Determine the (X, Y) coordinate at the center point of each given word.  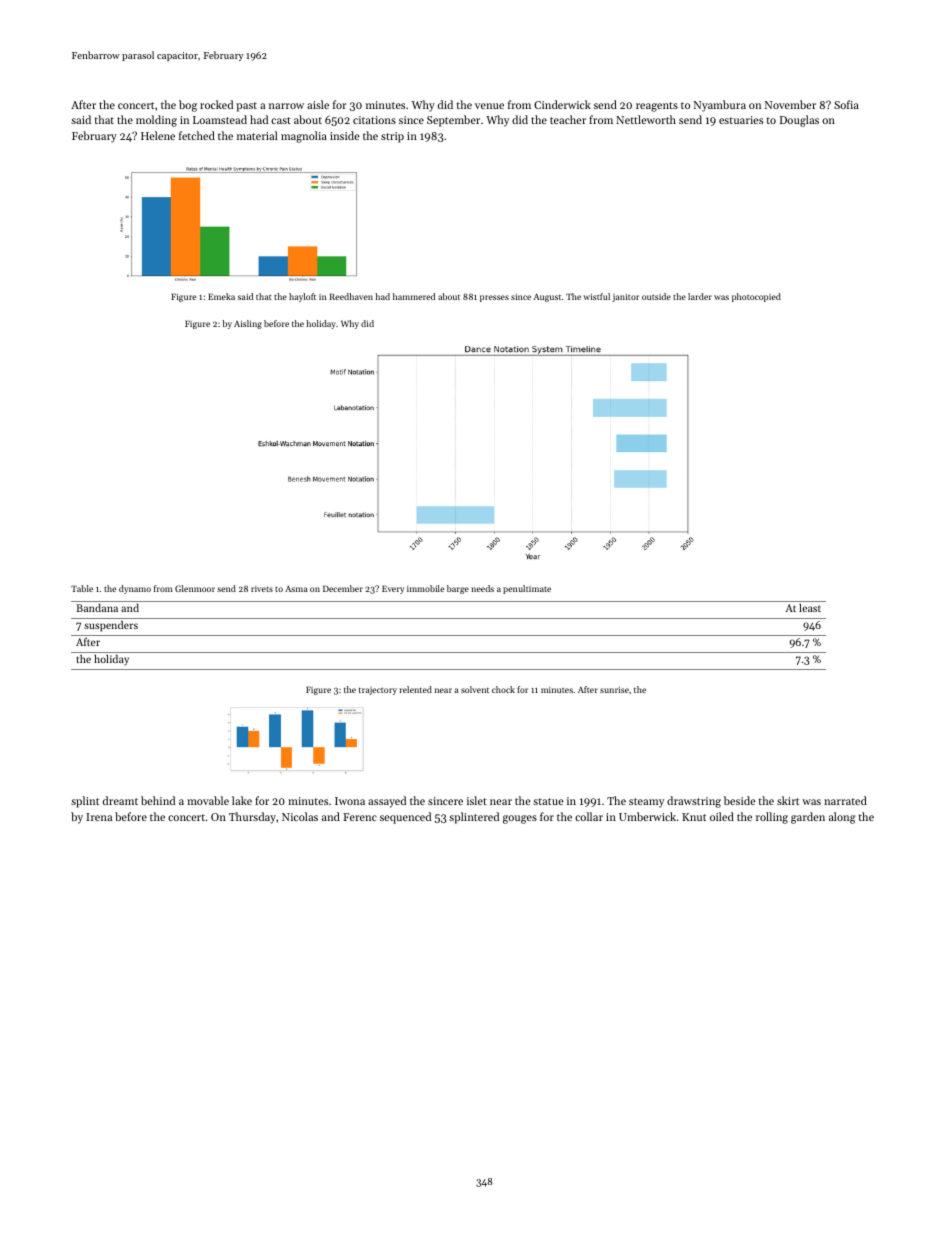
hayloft (302, 297)
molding (156, 121)
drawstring (694, 802)
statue (548, 801)
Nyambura (720, 106)
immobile (425, 588)
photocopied (756, 297)
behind (158, 800)
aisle (318, 104)
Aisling (248, 324)
